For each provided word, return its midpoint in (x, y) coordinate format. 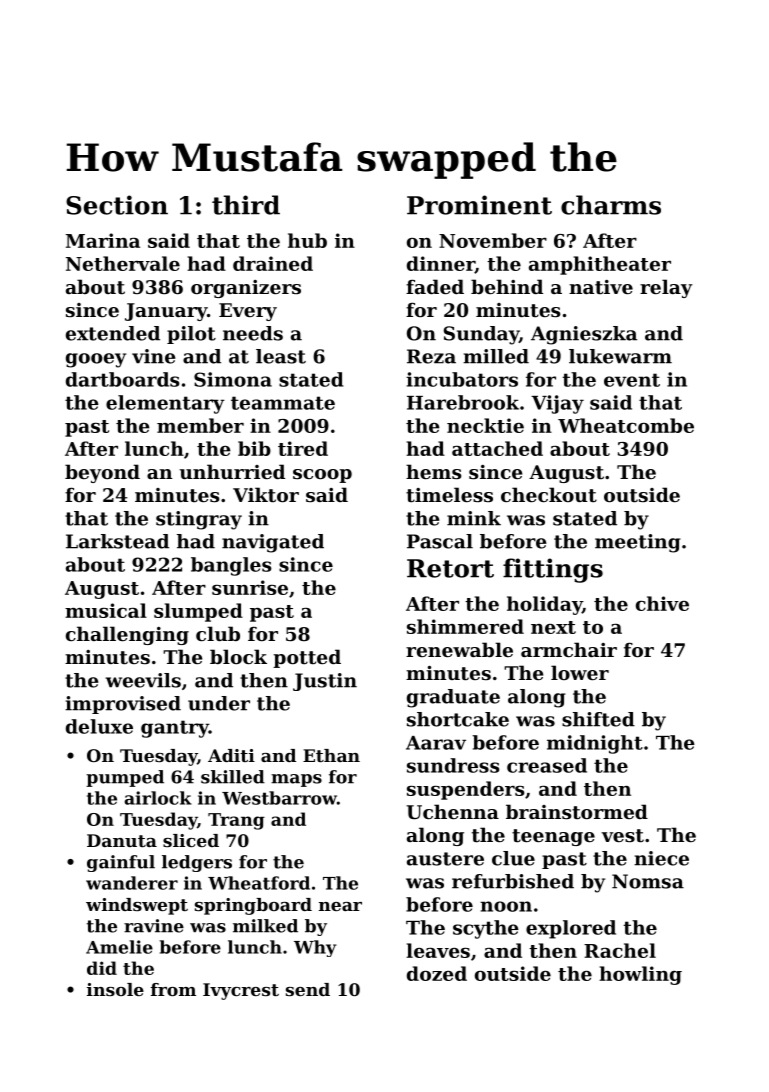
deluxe (99, 726)
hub (307, 240)
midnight (595, 744)
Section (117, 205)
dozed (437, 973)
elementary (165, 404)
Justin (325, 682)
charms (611, 205)
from (173, 989)
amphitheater (600, 265)
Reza (431, 356)
